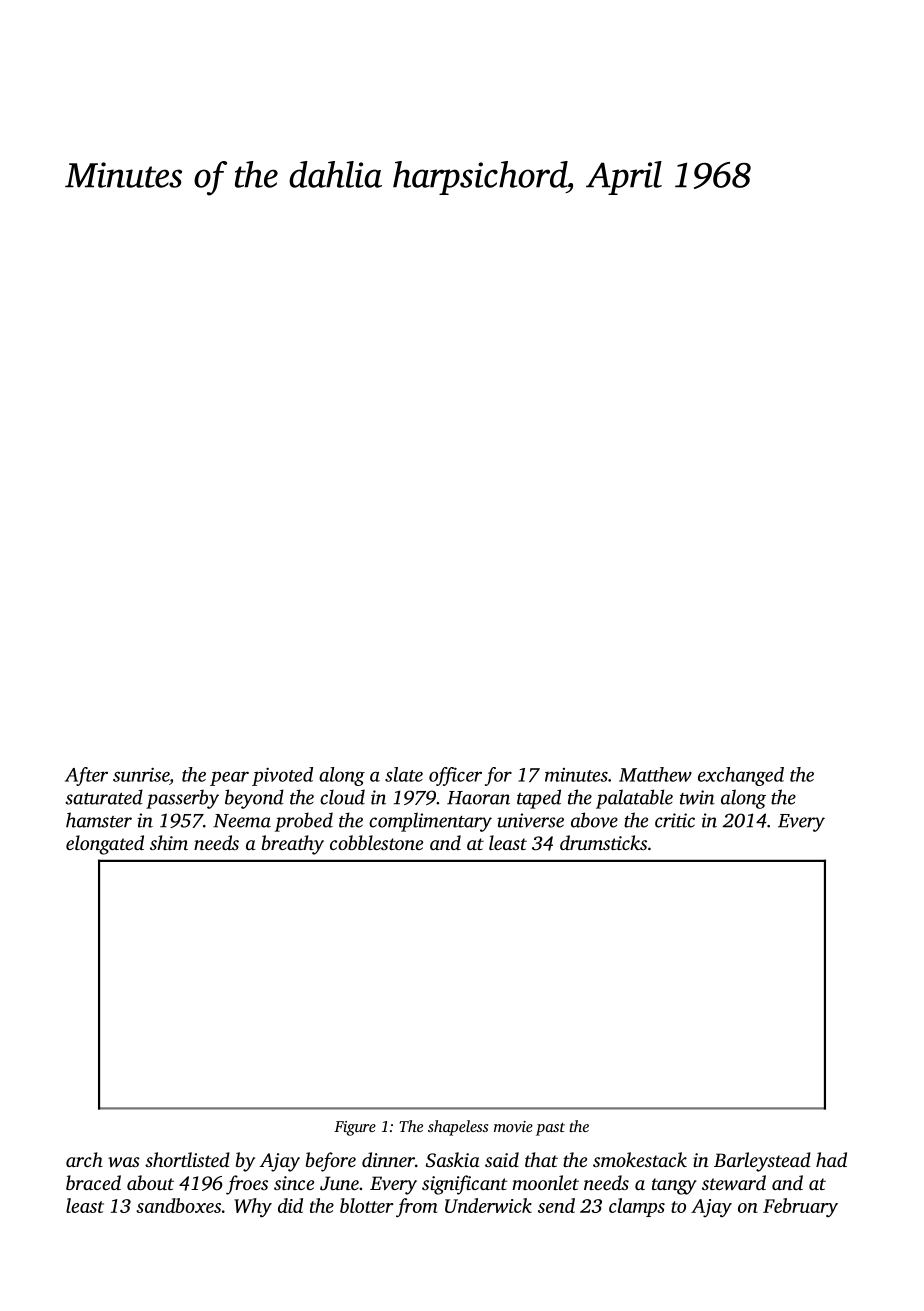  What do you see at coordinates (634, 799) in the page?
I see `palatable` at bounding box center [634, 799].
